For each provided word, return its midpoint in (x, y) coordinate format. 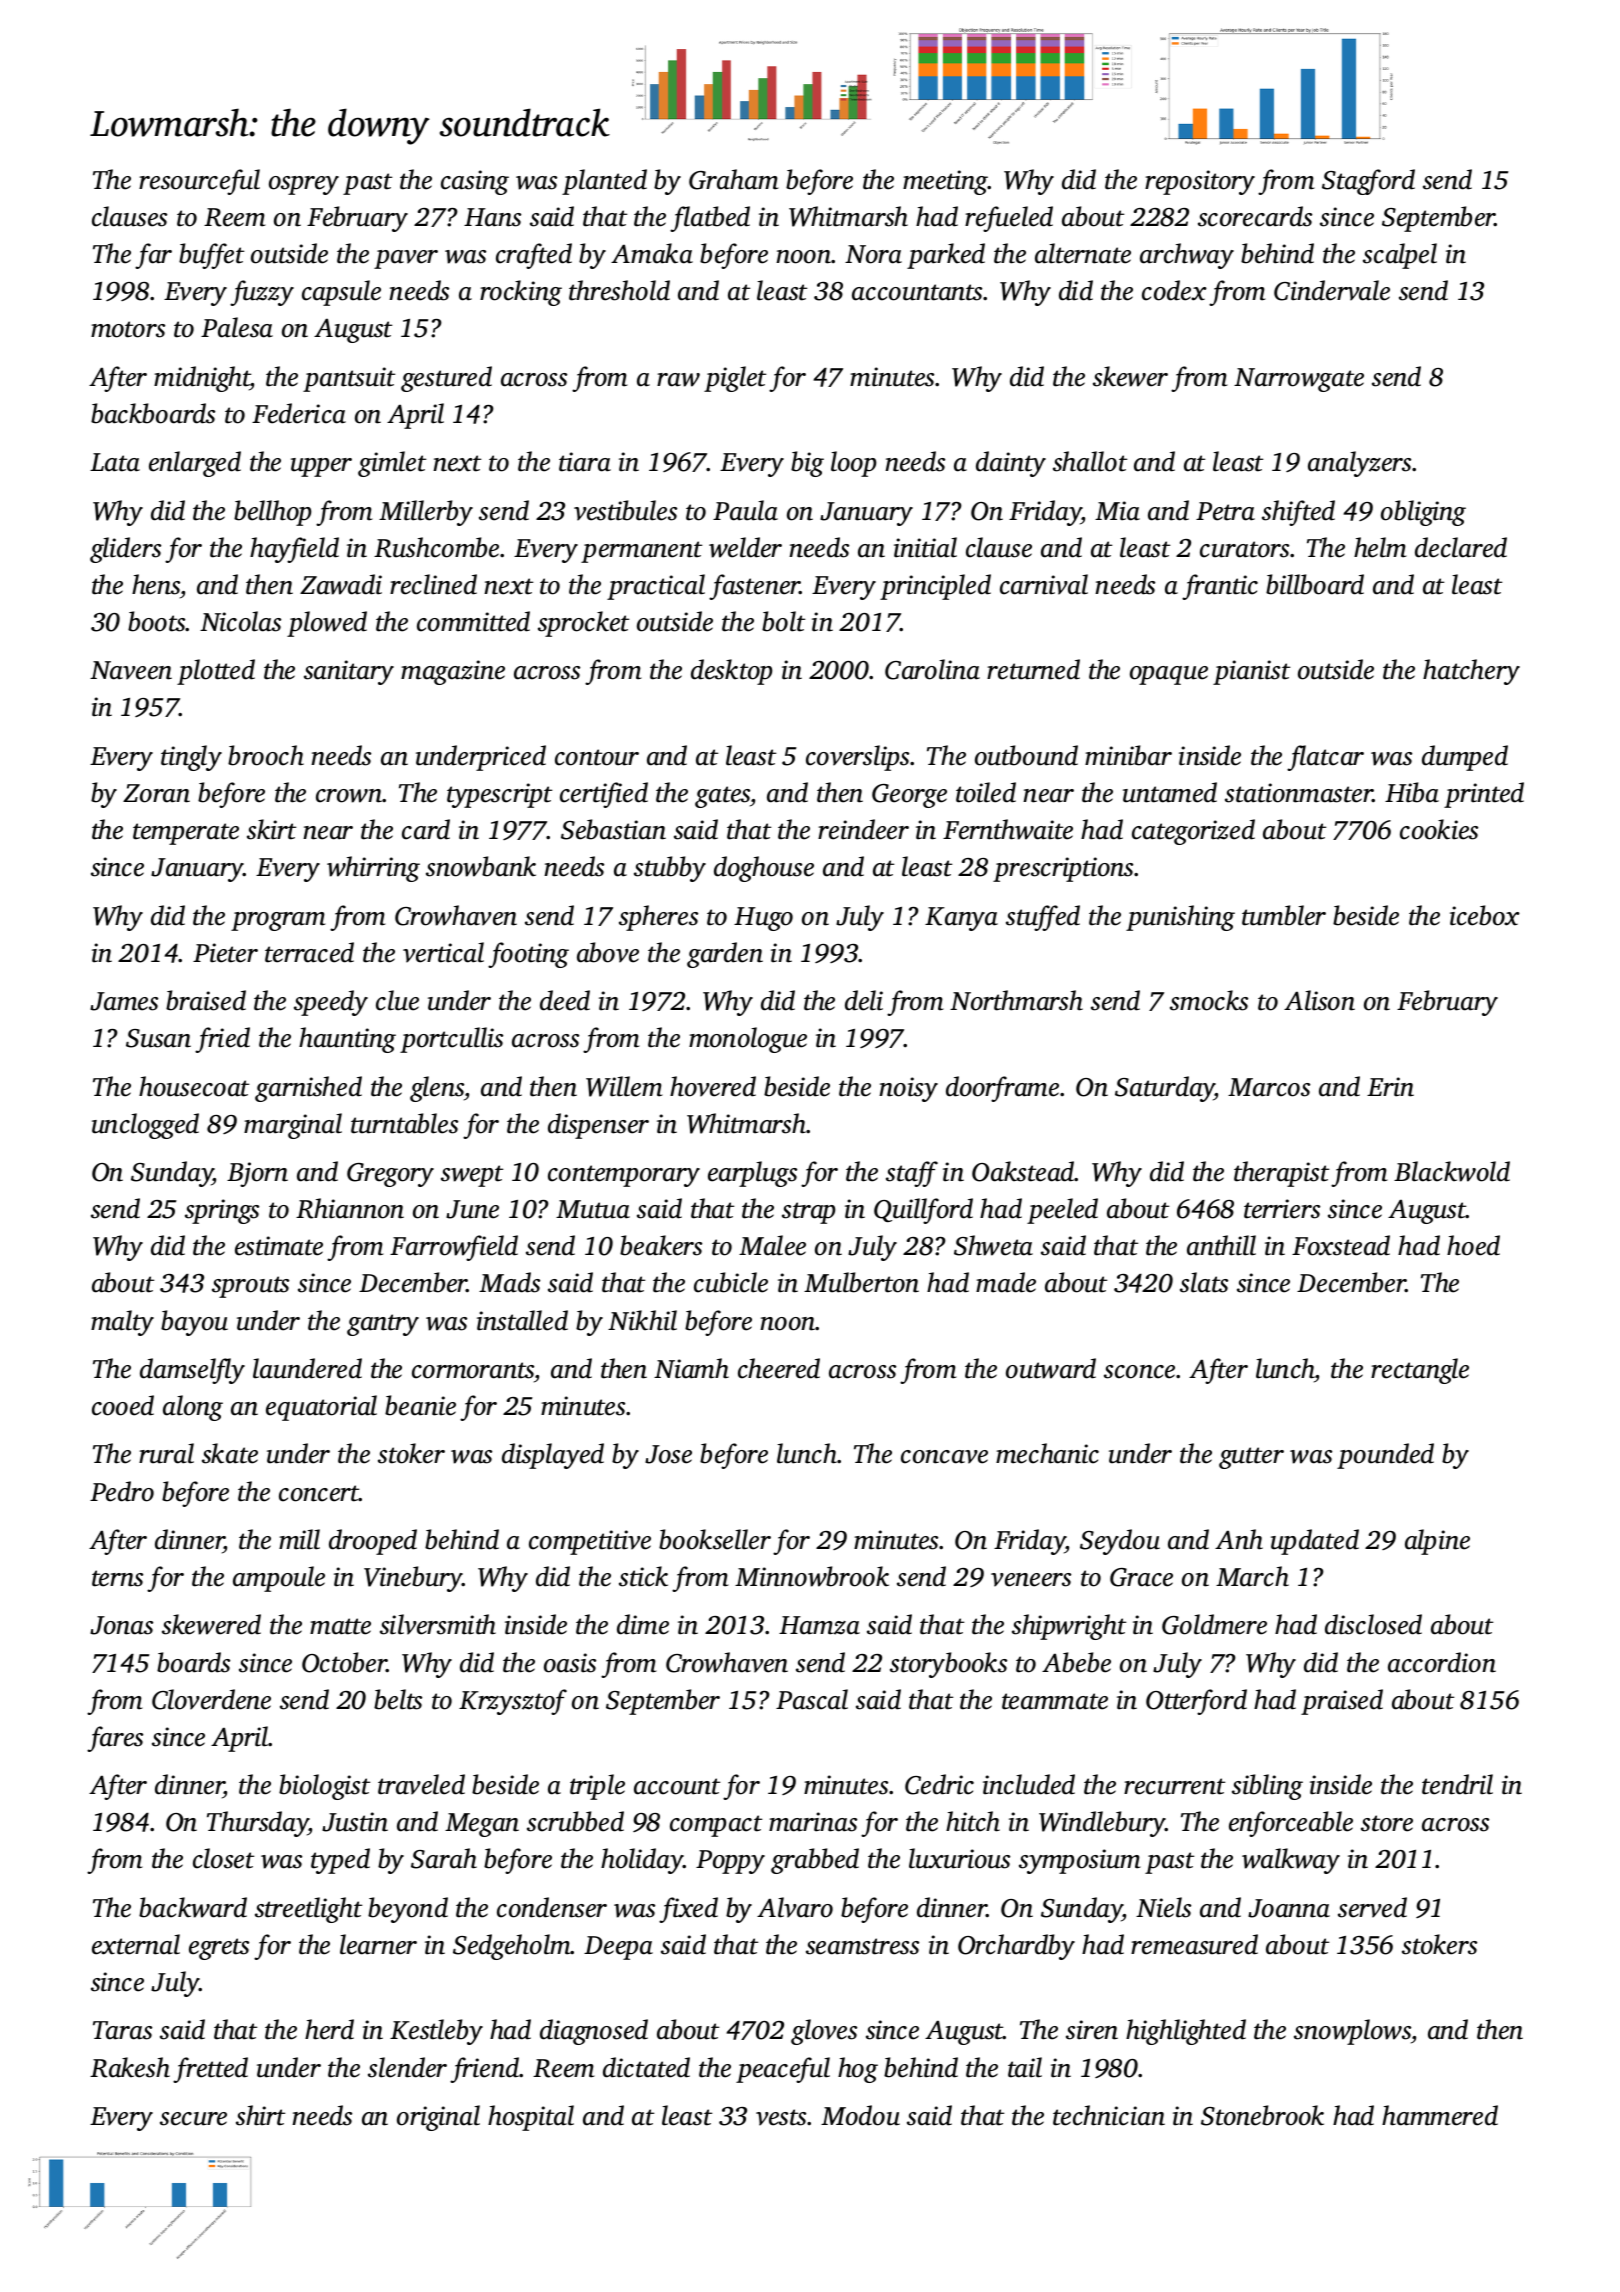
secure (193, 2119)
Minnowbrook (812, 1576)
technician (1109, 2115)
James (124, 1001)
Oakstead (1023, 1171)
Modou (860, 2115)
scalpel (1400, 256)
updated (1315, 1542)
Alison (1319, 1000)
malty (122, 1323)
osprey (304, 185)
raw (678, 380)
